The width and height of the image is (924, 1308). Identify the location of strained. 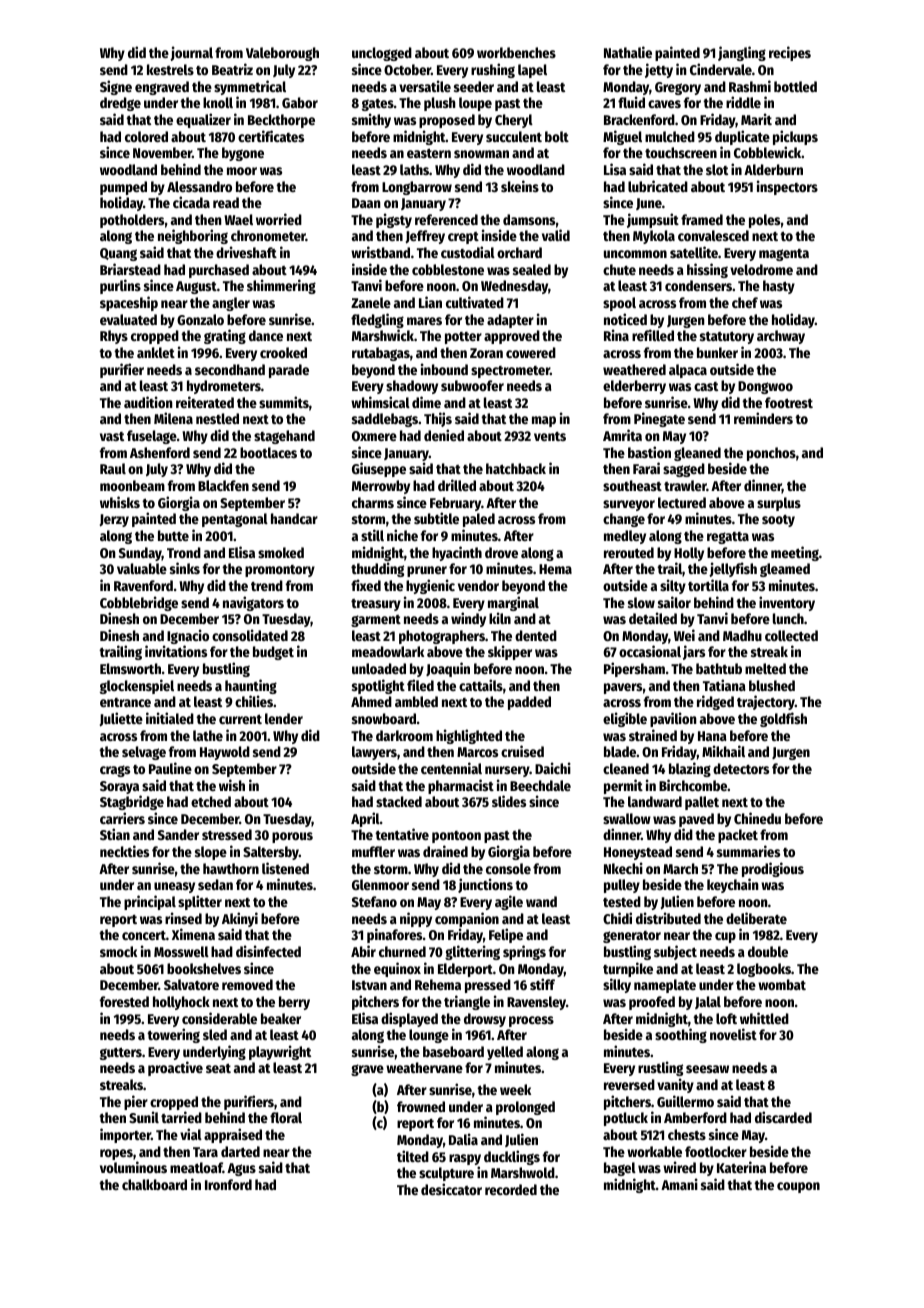
(653, 735).
